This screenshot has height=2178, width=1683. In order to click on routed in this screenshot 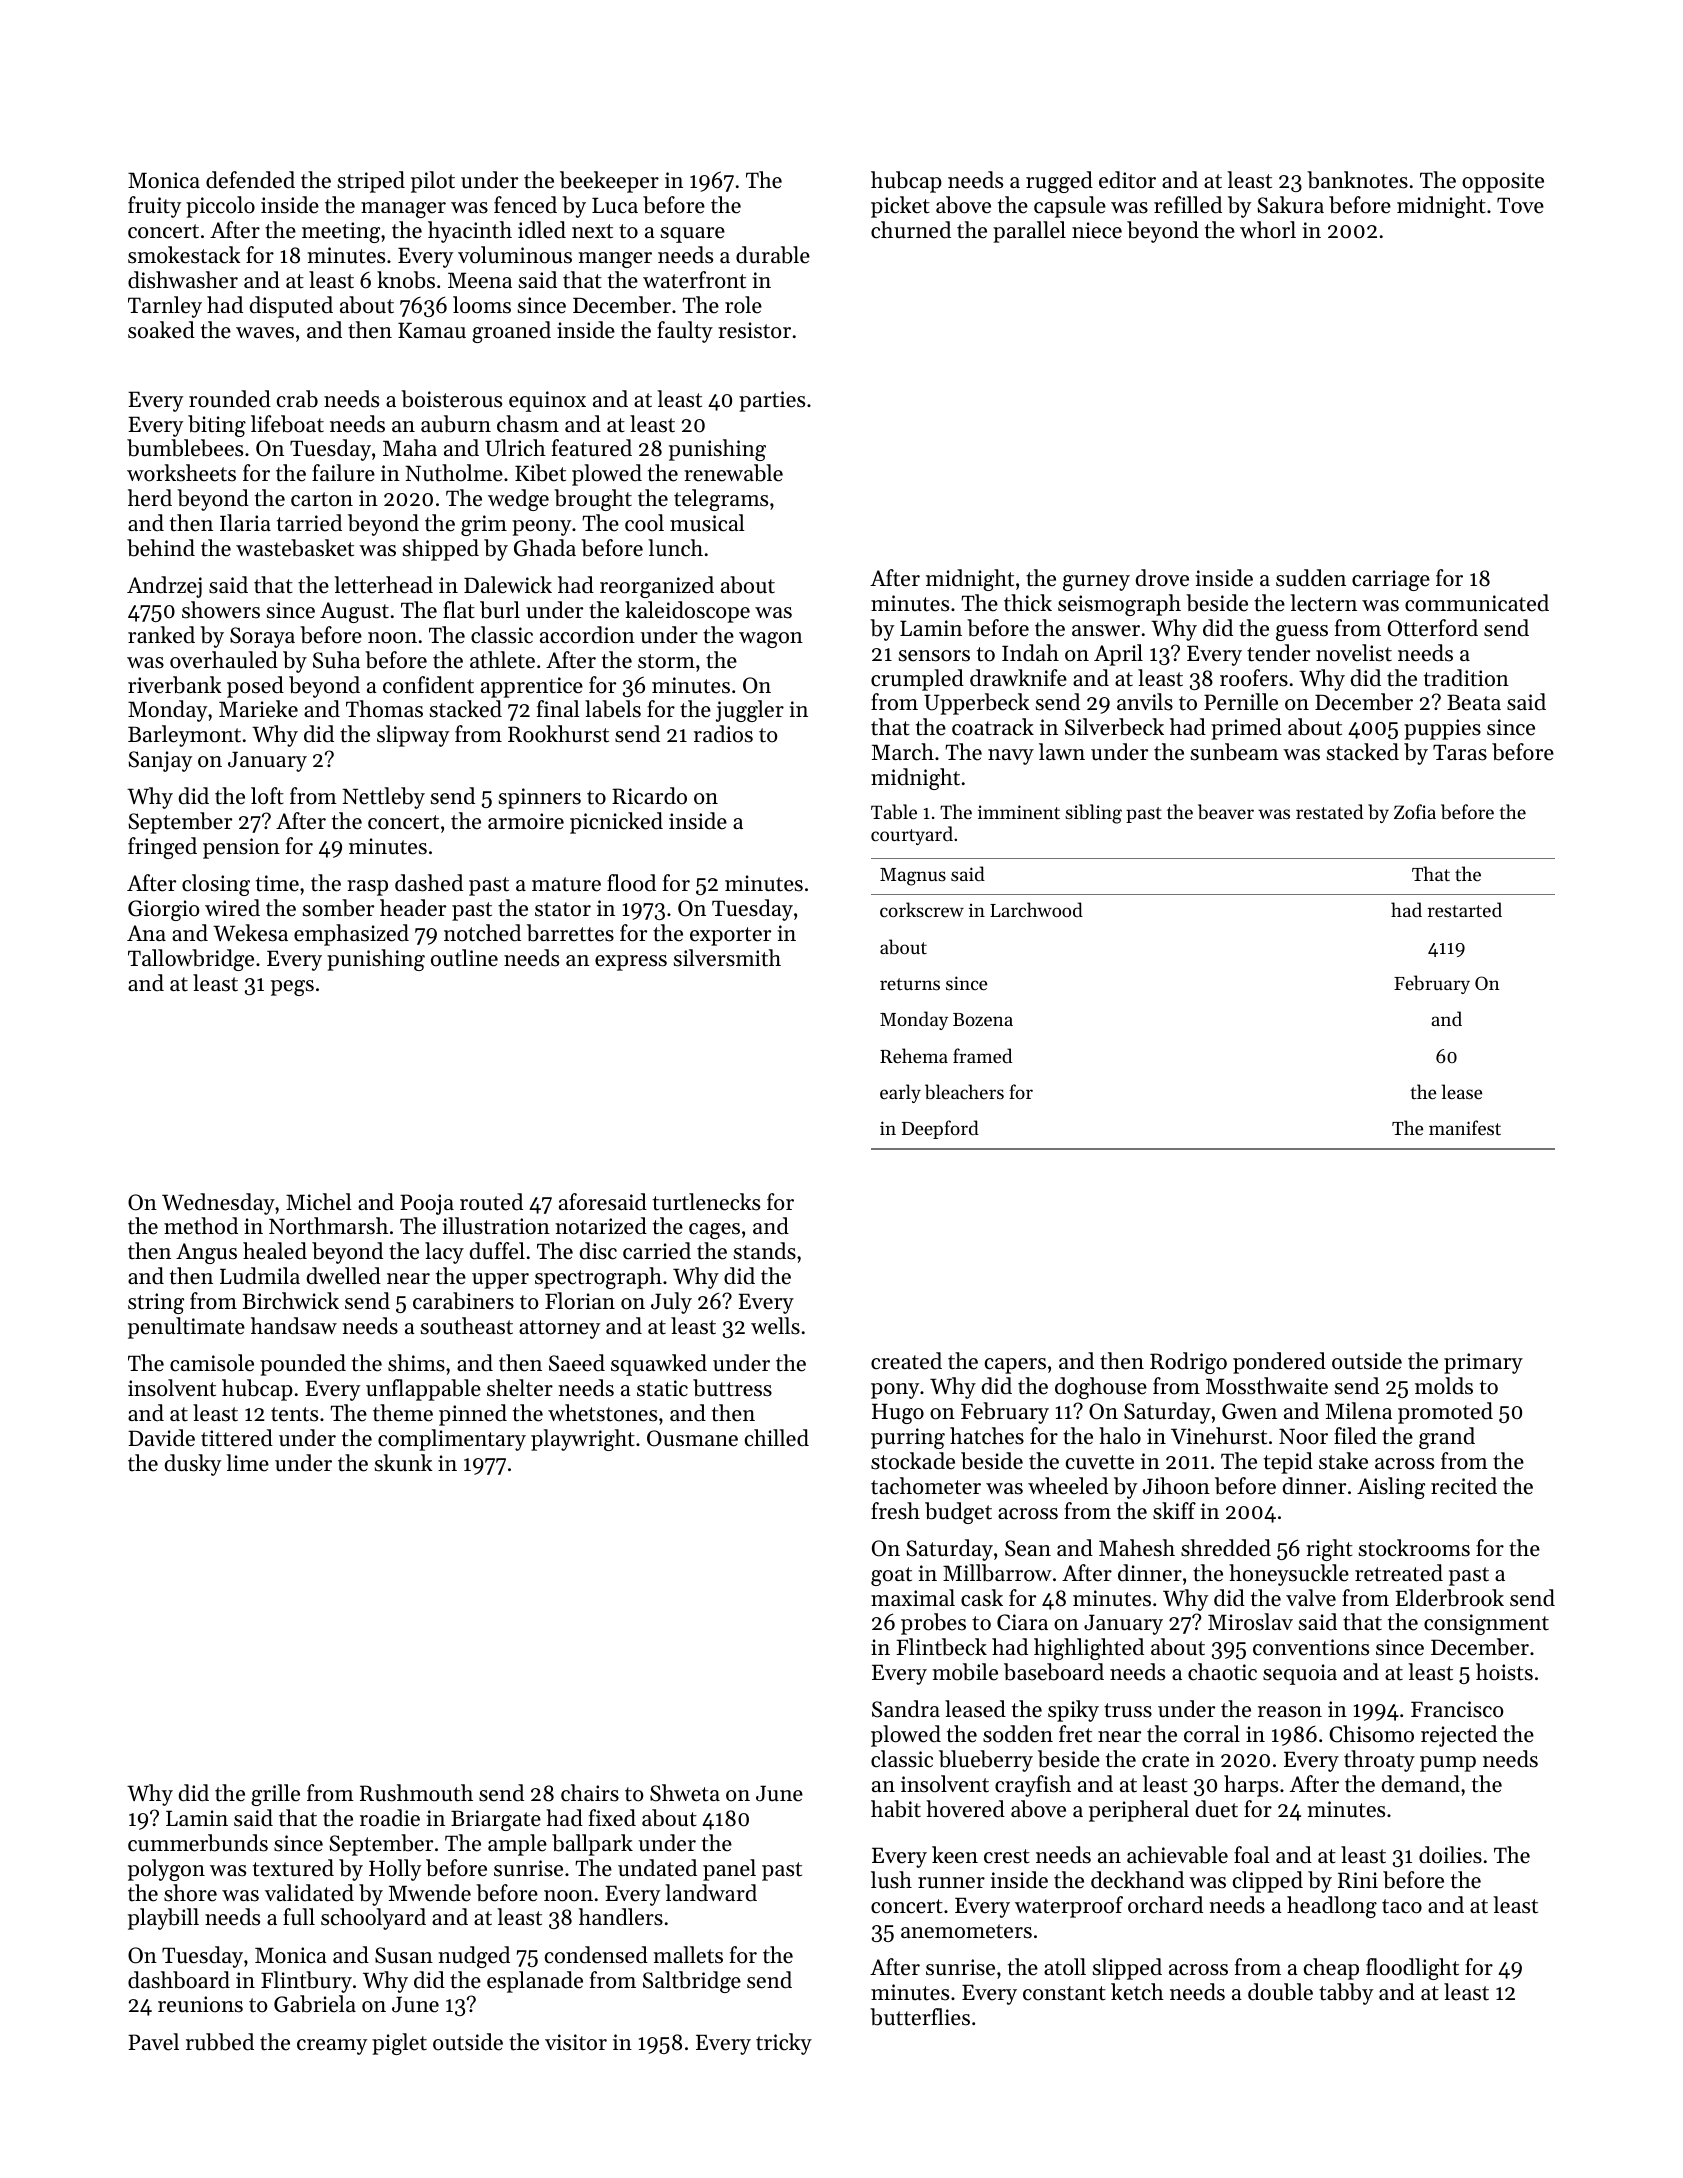, I will do `click(491, 1202)`.
